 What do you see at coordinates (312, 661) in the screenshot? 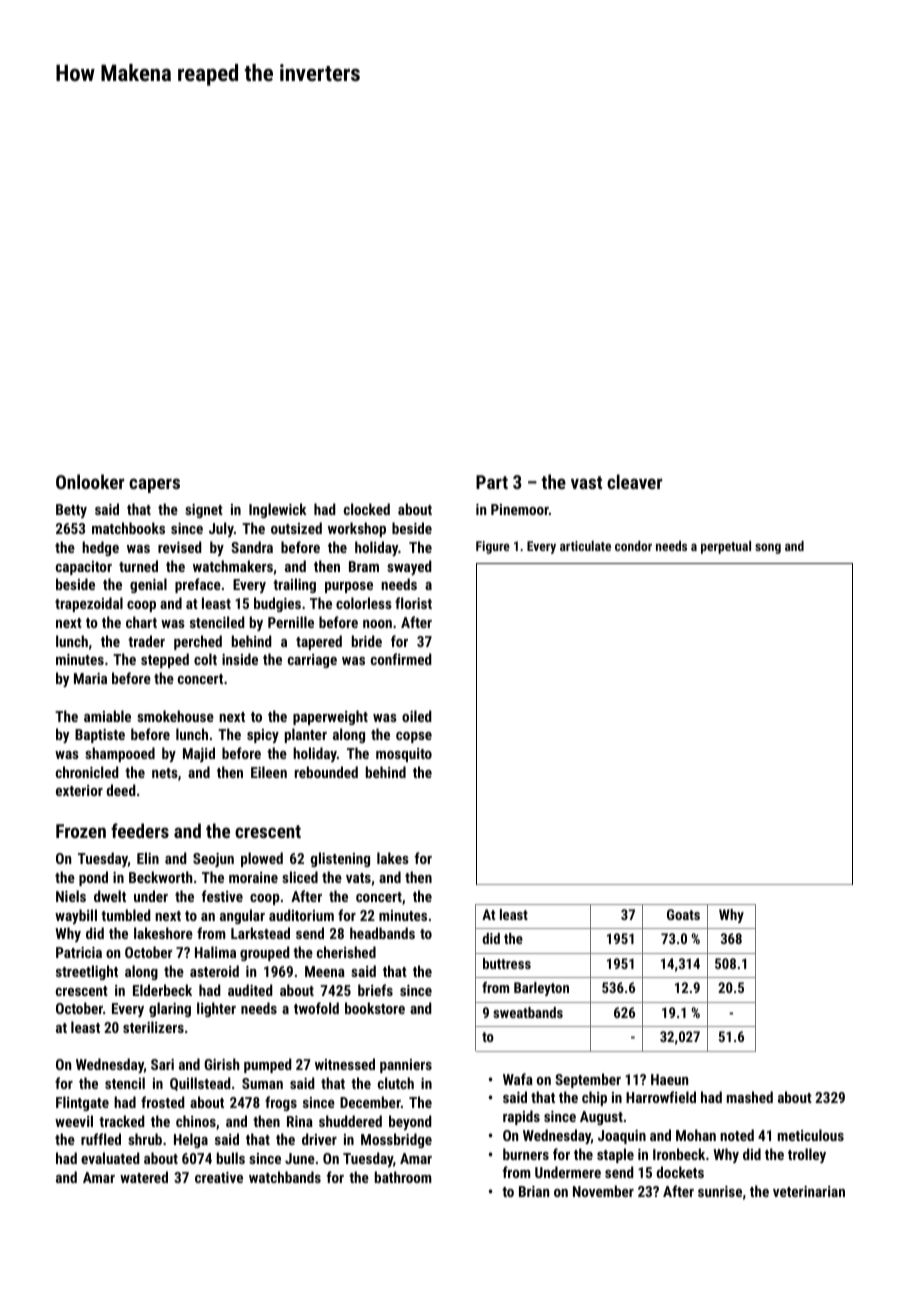
I see `carriage` at bounding box center [312, 661].
